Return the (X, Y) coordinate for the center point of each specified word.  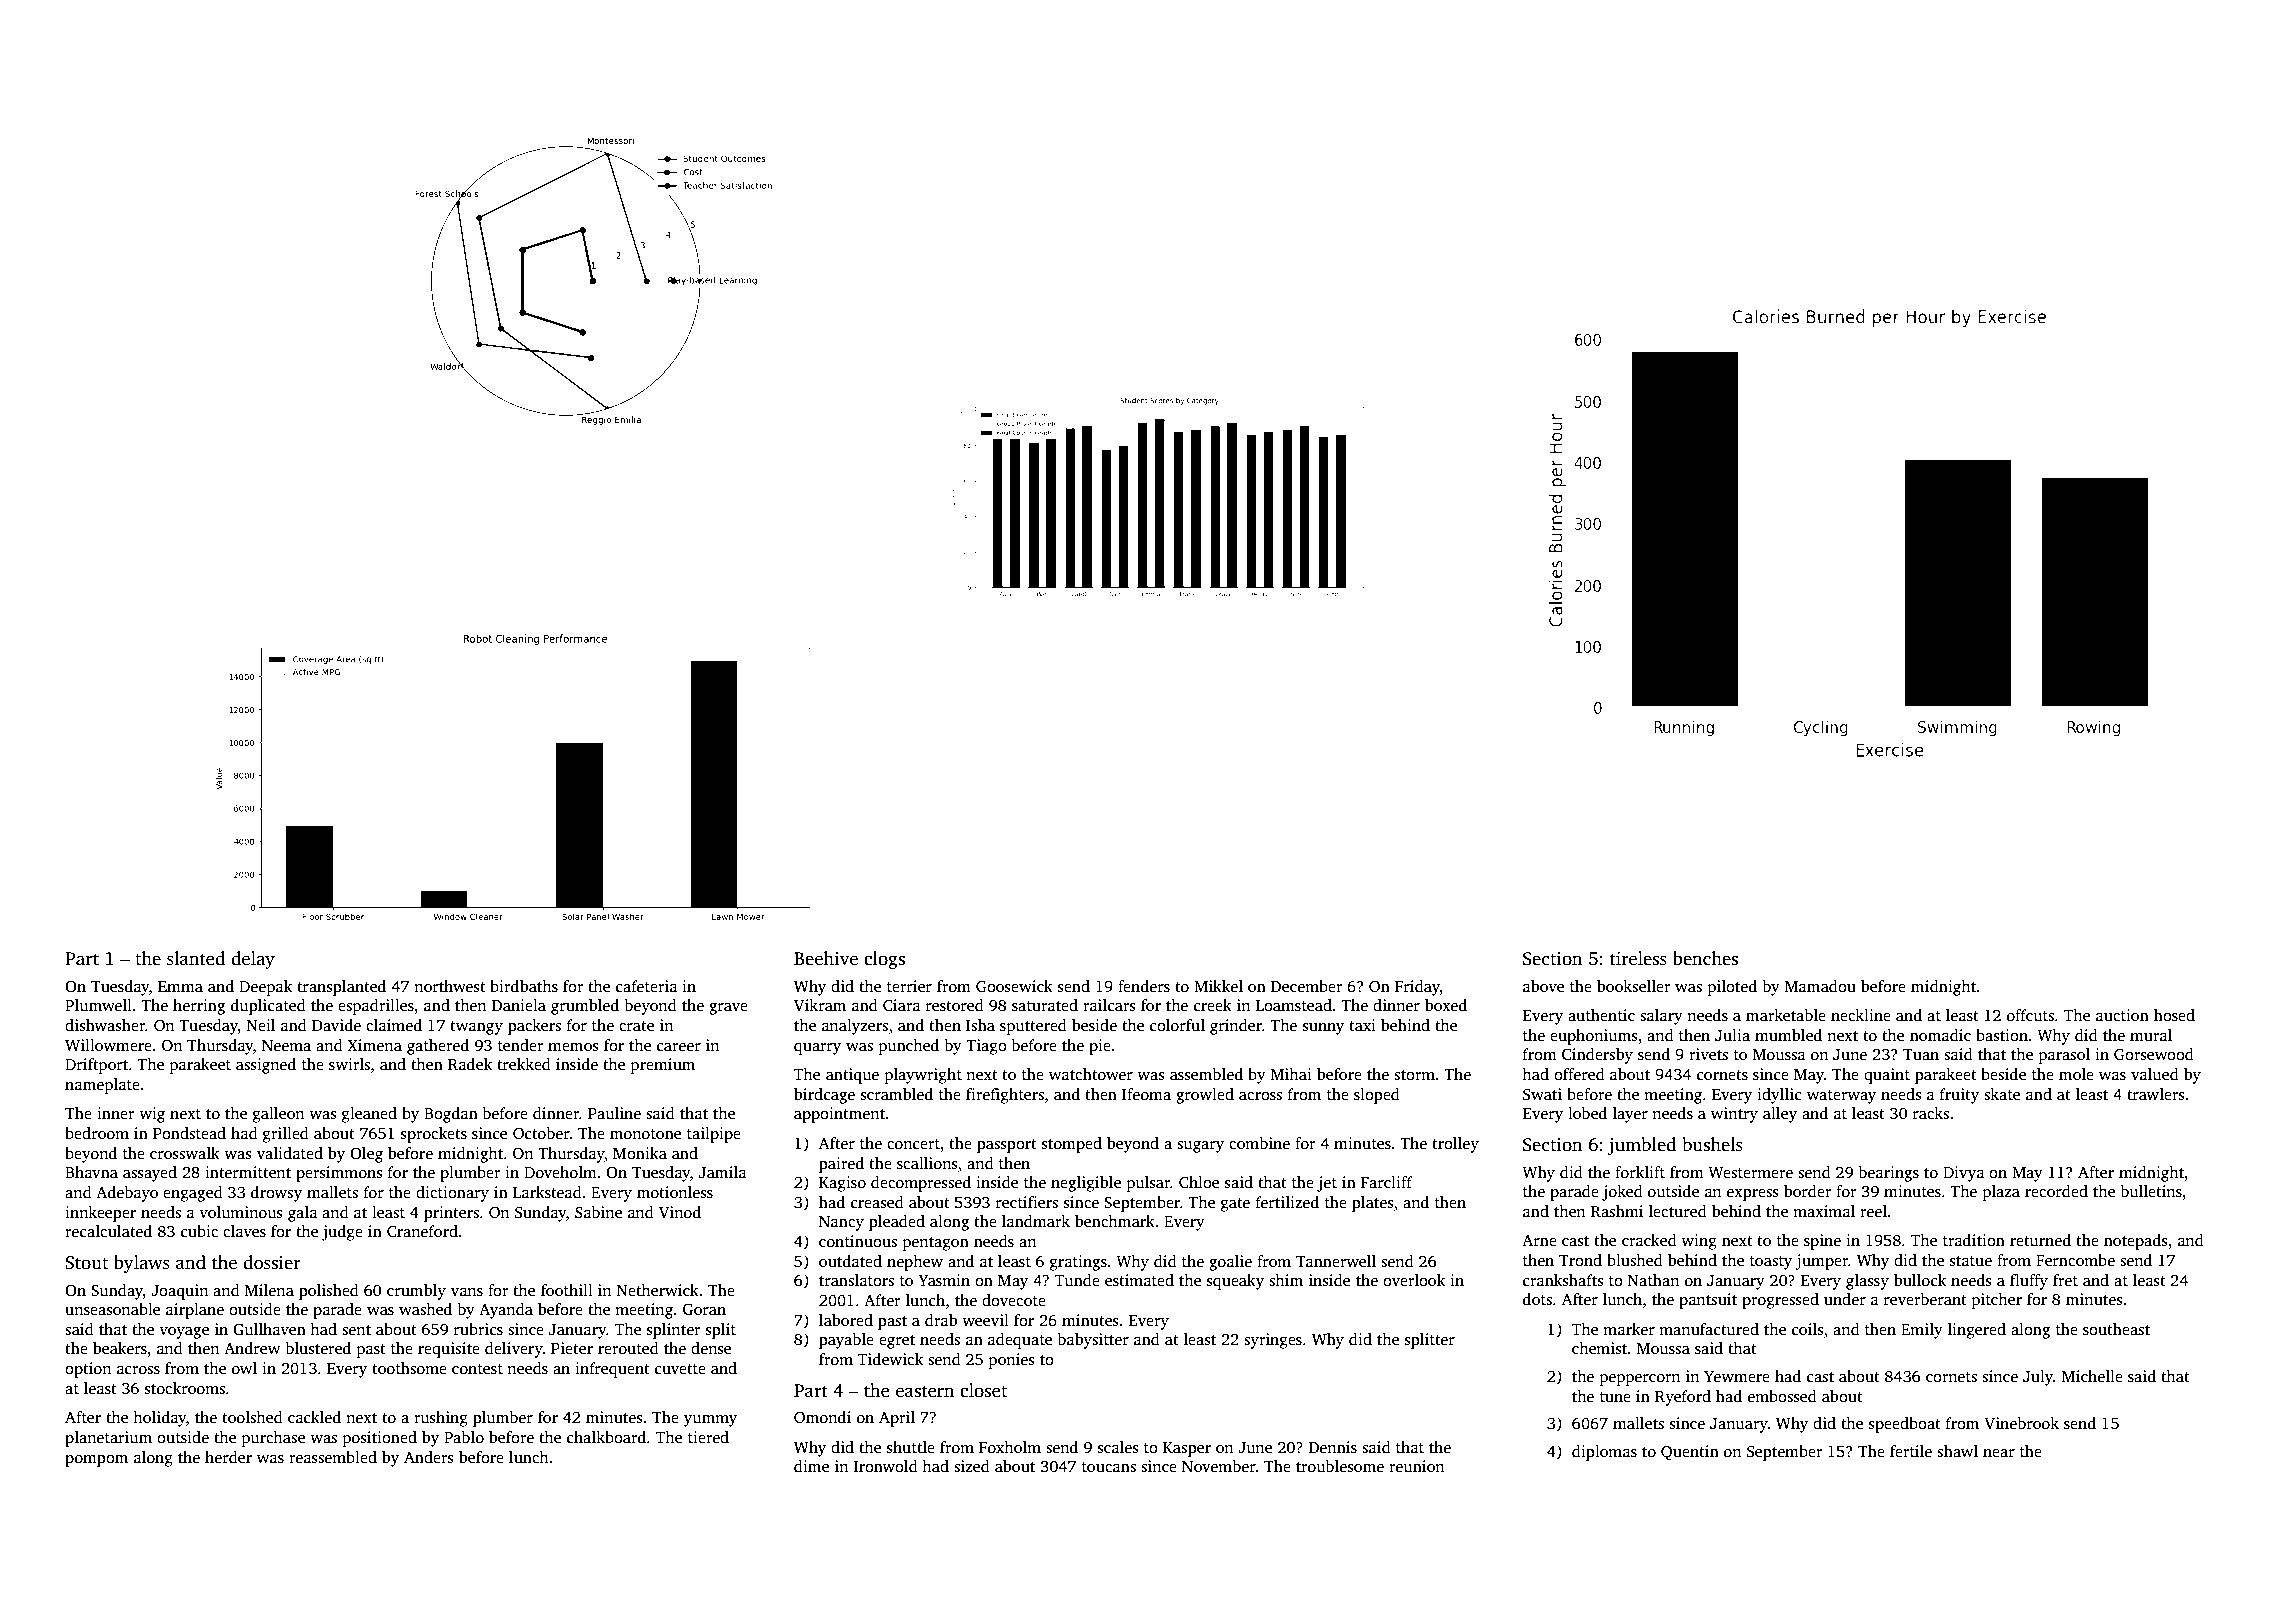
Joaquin (179, 1292)
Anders (429, 1457)
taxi (1362, 1025)
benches (1705, 958)
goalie (1230, 1263)
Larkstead (547, 1192)
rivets (1708, 1054)
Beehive (826, 958)
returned (2040, 1240)
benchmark (1115, 1221)
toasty (1771, 1263)
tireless (1638, 958)
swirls (349, 1064)
